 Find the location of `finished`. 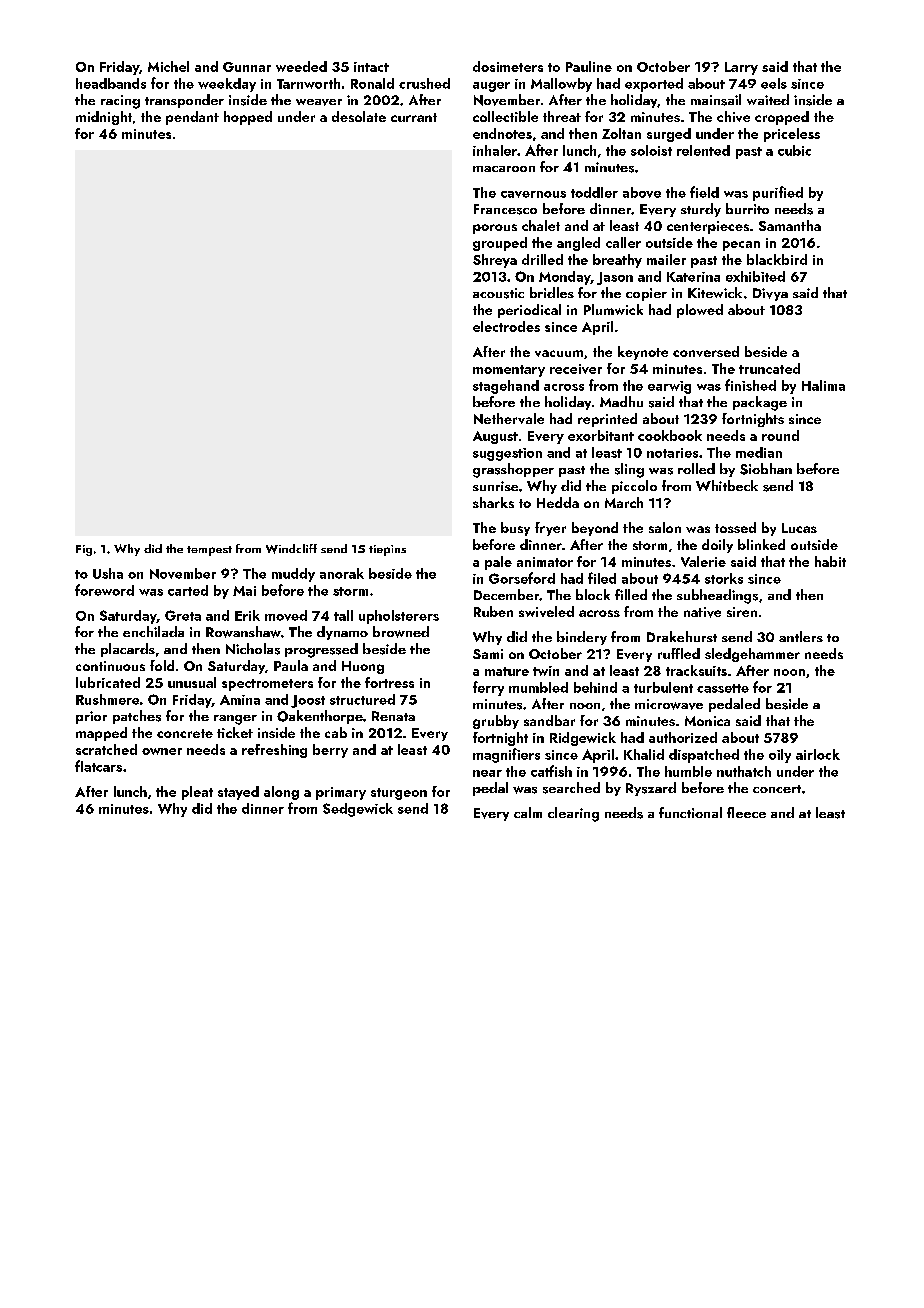

finished is located at coordinates (750, 385).
